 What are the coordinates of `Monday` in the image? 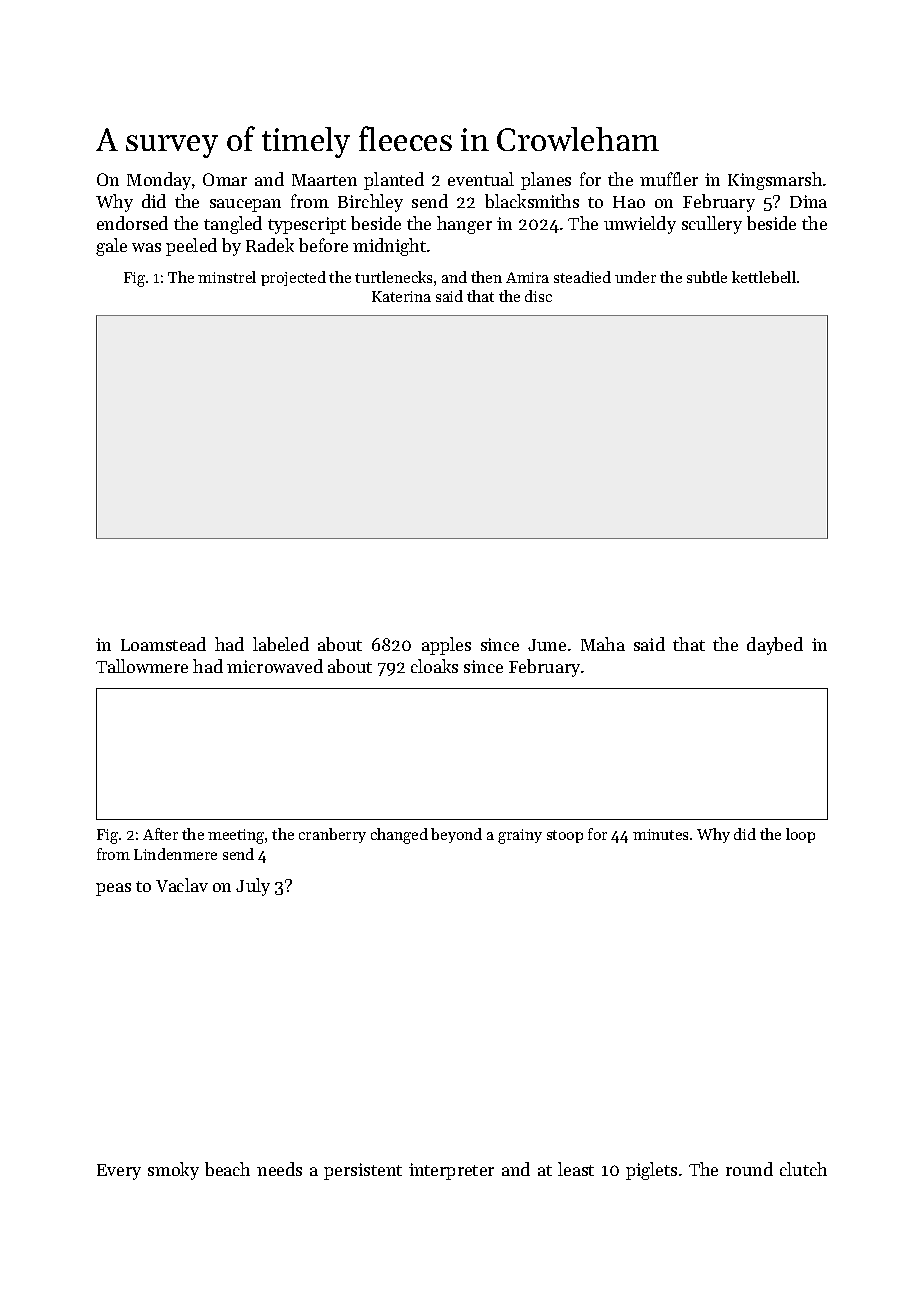 It's located at (159, 181).
